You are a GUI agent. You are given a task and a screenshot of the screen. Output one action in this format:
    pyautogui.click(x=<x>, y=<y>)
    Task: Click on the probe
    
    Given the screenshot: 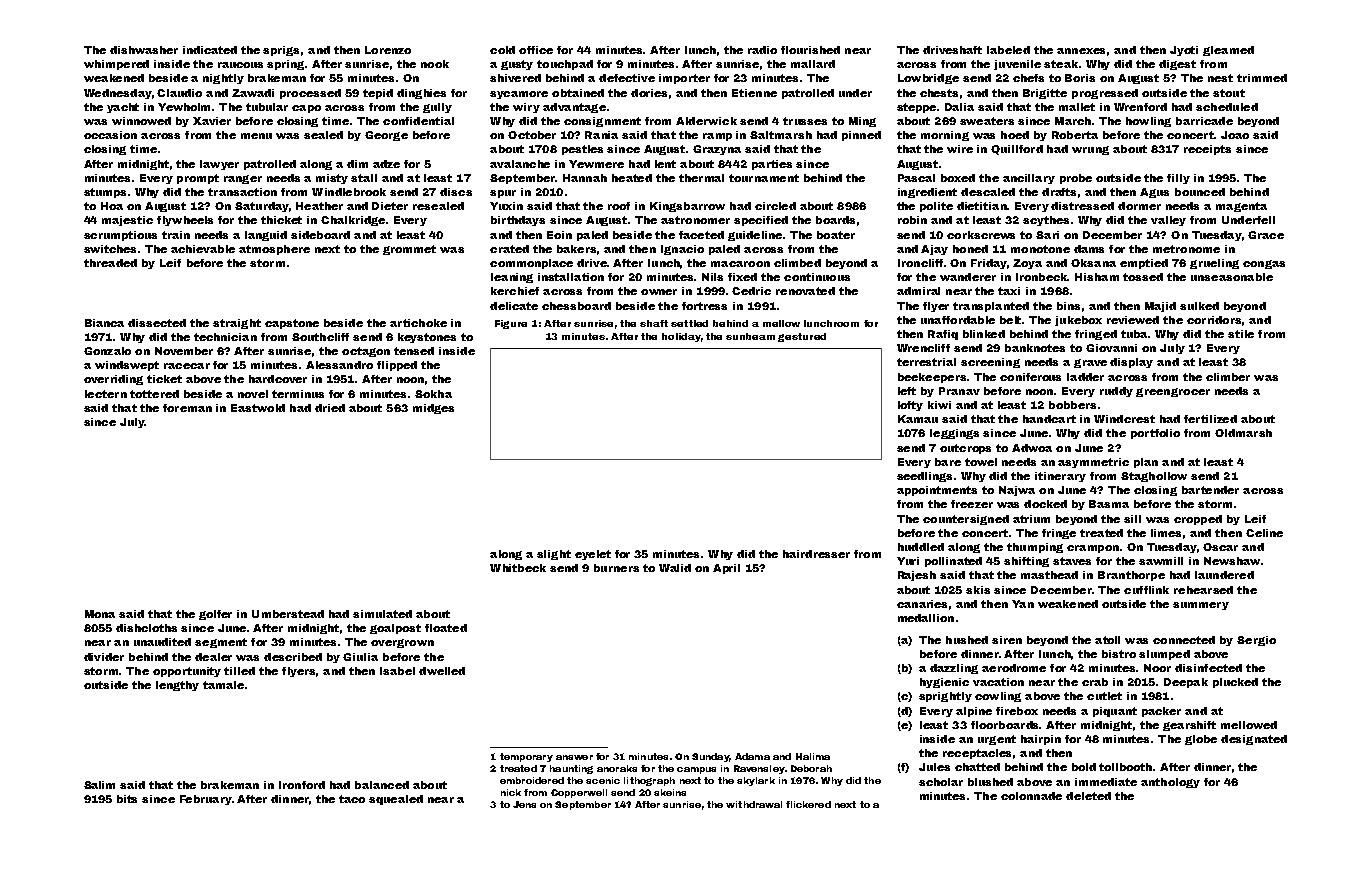 What is the action you would take?
    pyautogui.click(x=1076, y=179)
